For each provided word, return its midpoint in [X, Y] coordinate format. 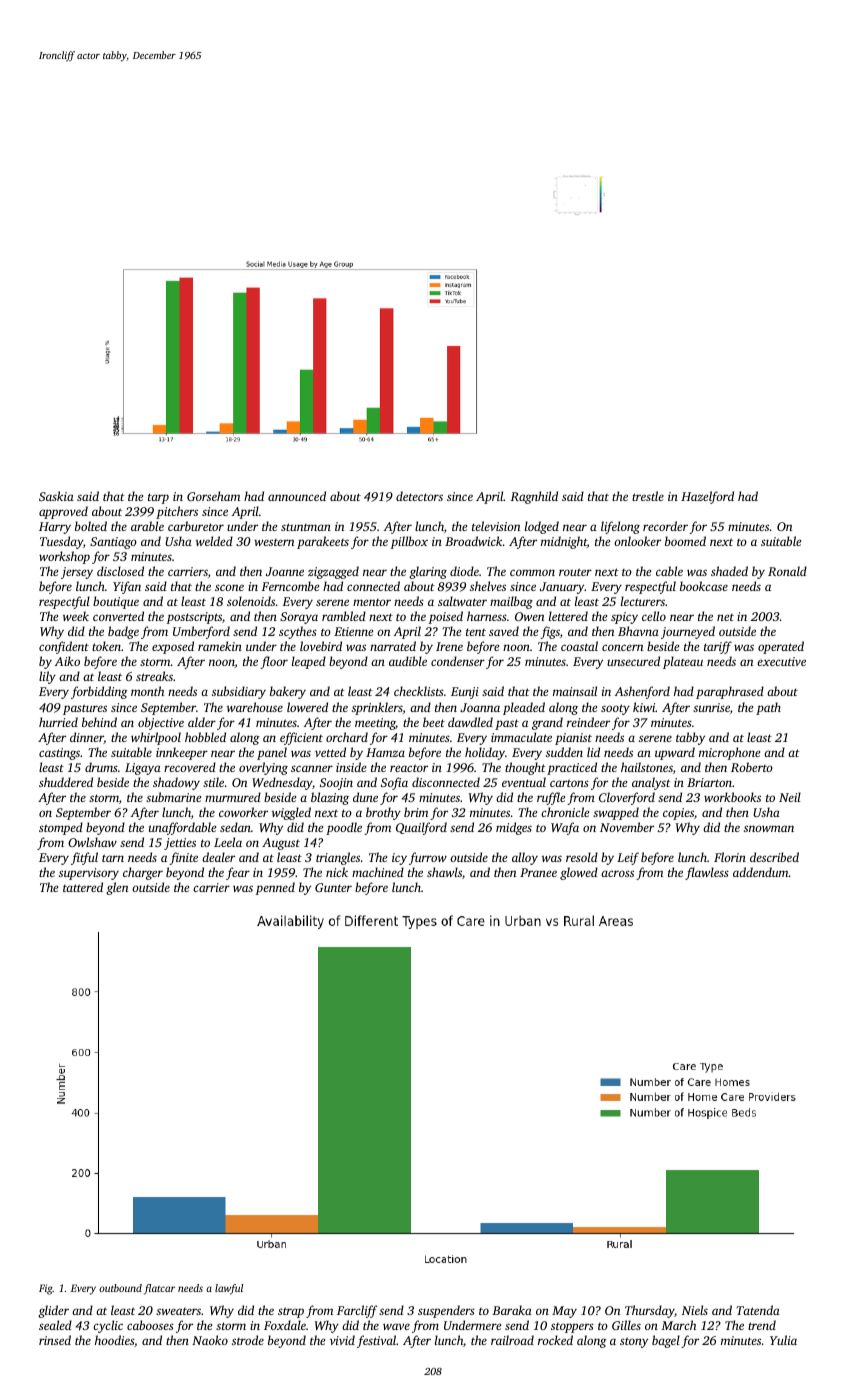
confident [64, 647]
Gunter [333, 887]
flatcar [159, 1289]
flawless [707, 873]
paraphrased [730, 692]
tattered [83, 887]
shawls [444, 872]
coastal [579, 646]
